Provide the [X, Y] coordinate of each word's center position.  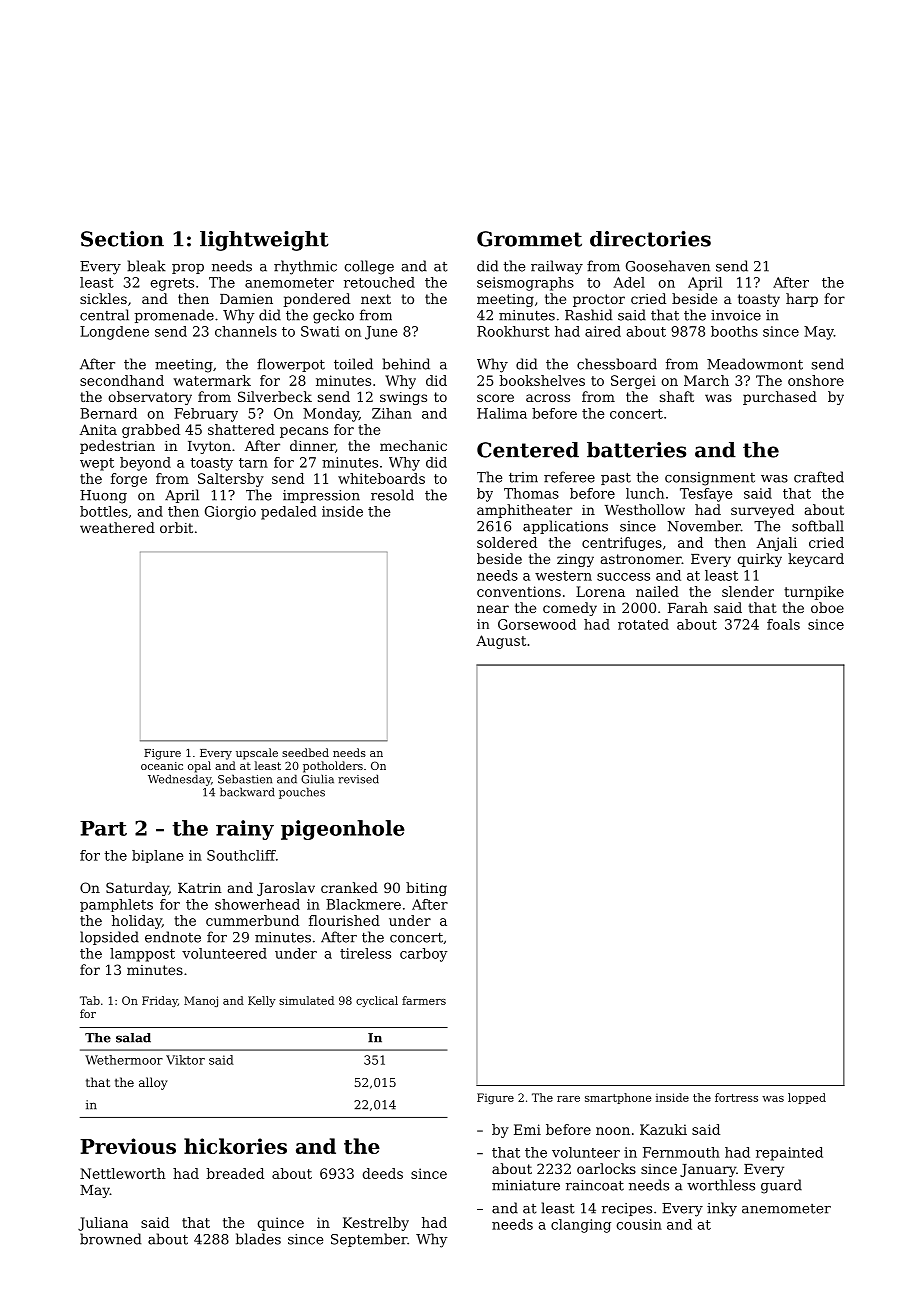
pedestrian [117, 447]
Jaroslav [286, 889]
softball [818, 526]
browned [110, 1239]
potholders [333, 767]
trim [523, 477]
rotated [643, 624]
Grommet [529, 239]
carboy [424, 955]
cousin [639, 1224]
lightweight [264, 241]
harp [802, 300]
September [369, 1240]
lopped [807, 1098]
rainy [245, 830]
